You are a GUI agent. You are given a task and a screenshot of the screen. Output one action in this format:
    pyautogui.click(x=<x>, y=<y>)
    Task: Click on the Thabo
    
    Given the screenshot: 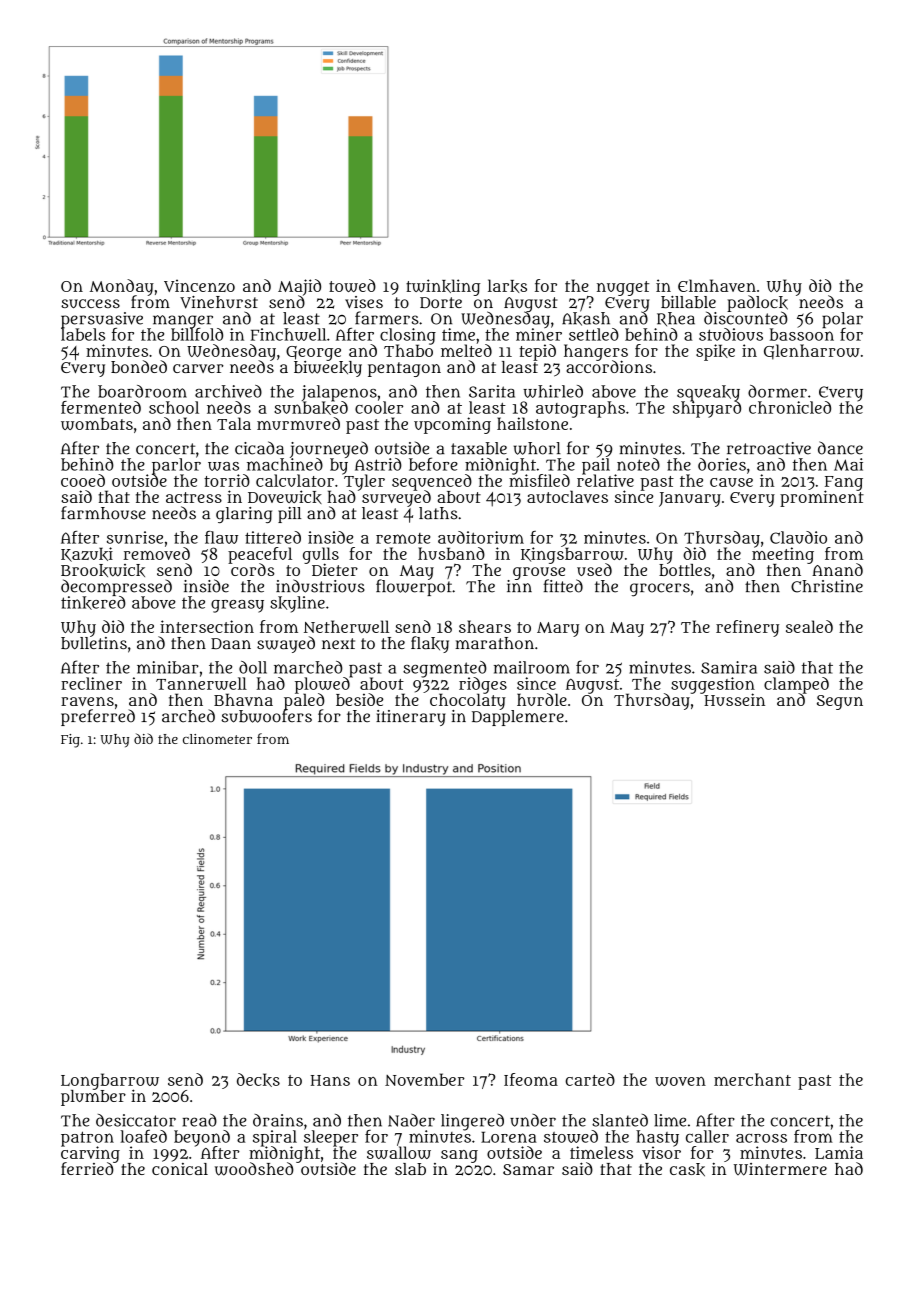 What is the action you would take?
    pyautogui.click(x=408, y=351)
